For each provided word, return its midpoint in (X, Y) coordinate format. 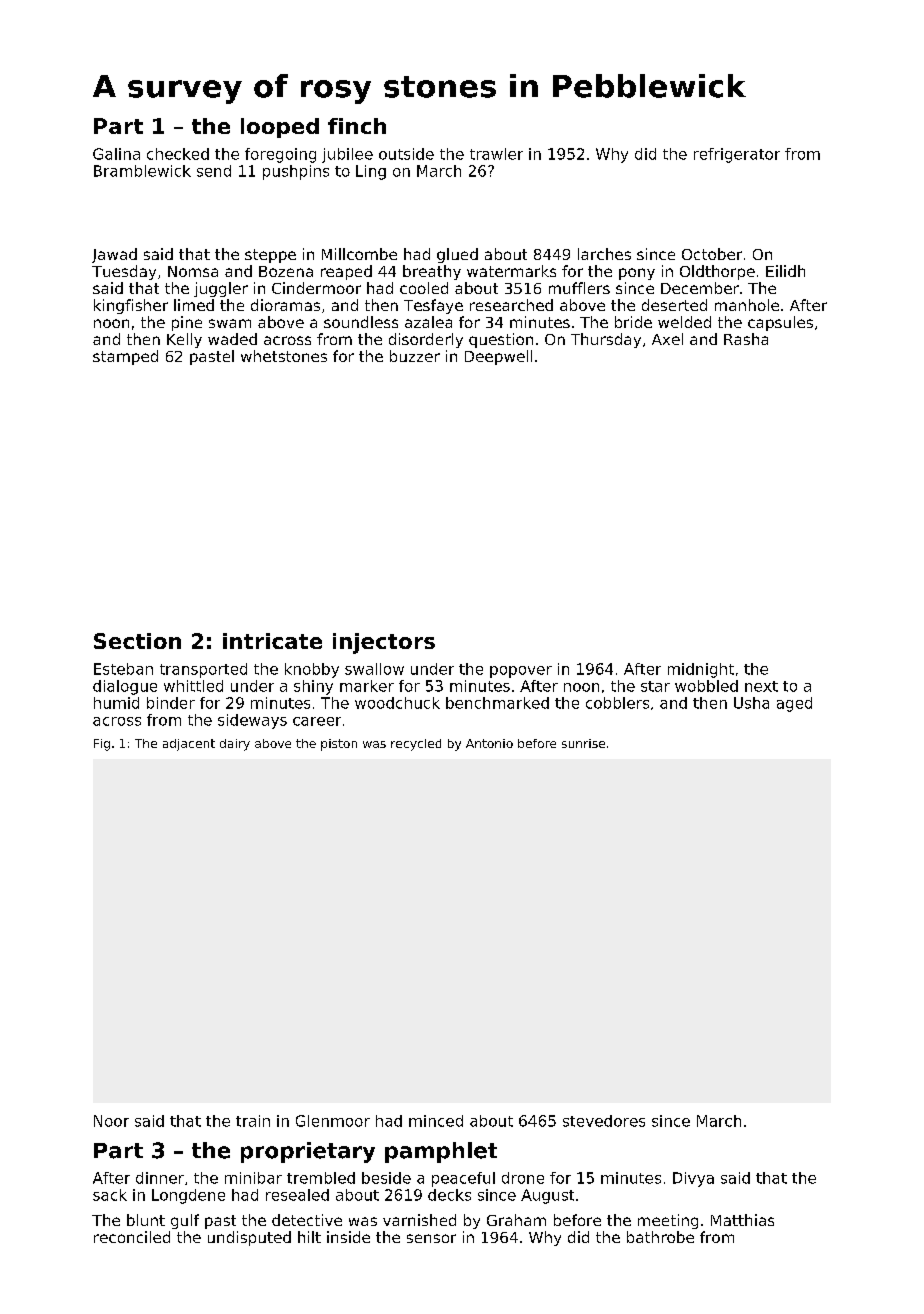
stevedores (604, 1121)
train (253, 1121)
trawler (496, 154)
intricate (272, 641)
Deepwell (498, 357)
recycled (416, 745)
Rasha (746, 339)
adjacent (189, 745)
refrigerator (737, 155)
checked (178, 154)
